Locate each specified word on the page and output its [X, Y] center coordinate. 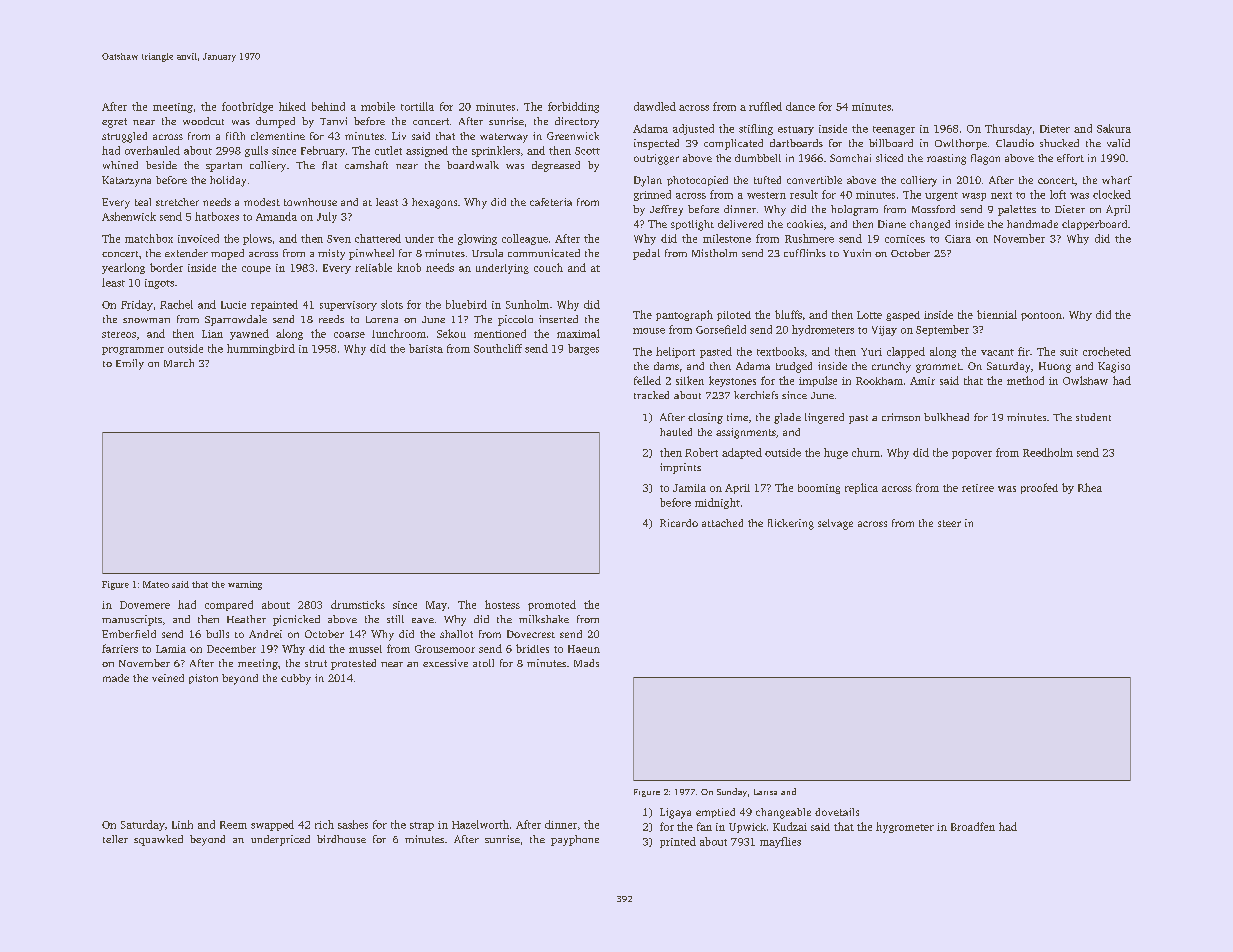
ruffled [765, 106]
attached [722, 523]
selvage [835, 524]
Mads [586, 663]
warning [245, 585]
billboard [891, 143]
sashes [353, 824]
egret [114, 123]
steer [949, 523]
